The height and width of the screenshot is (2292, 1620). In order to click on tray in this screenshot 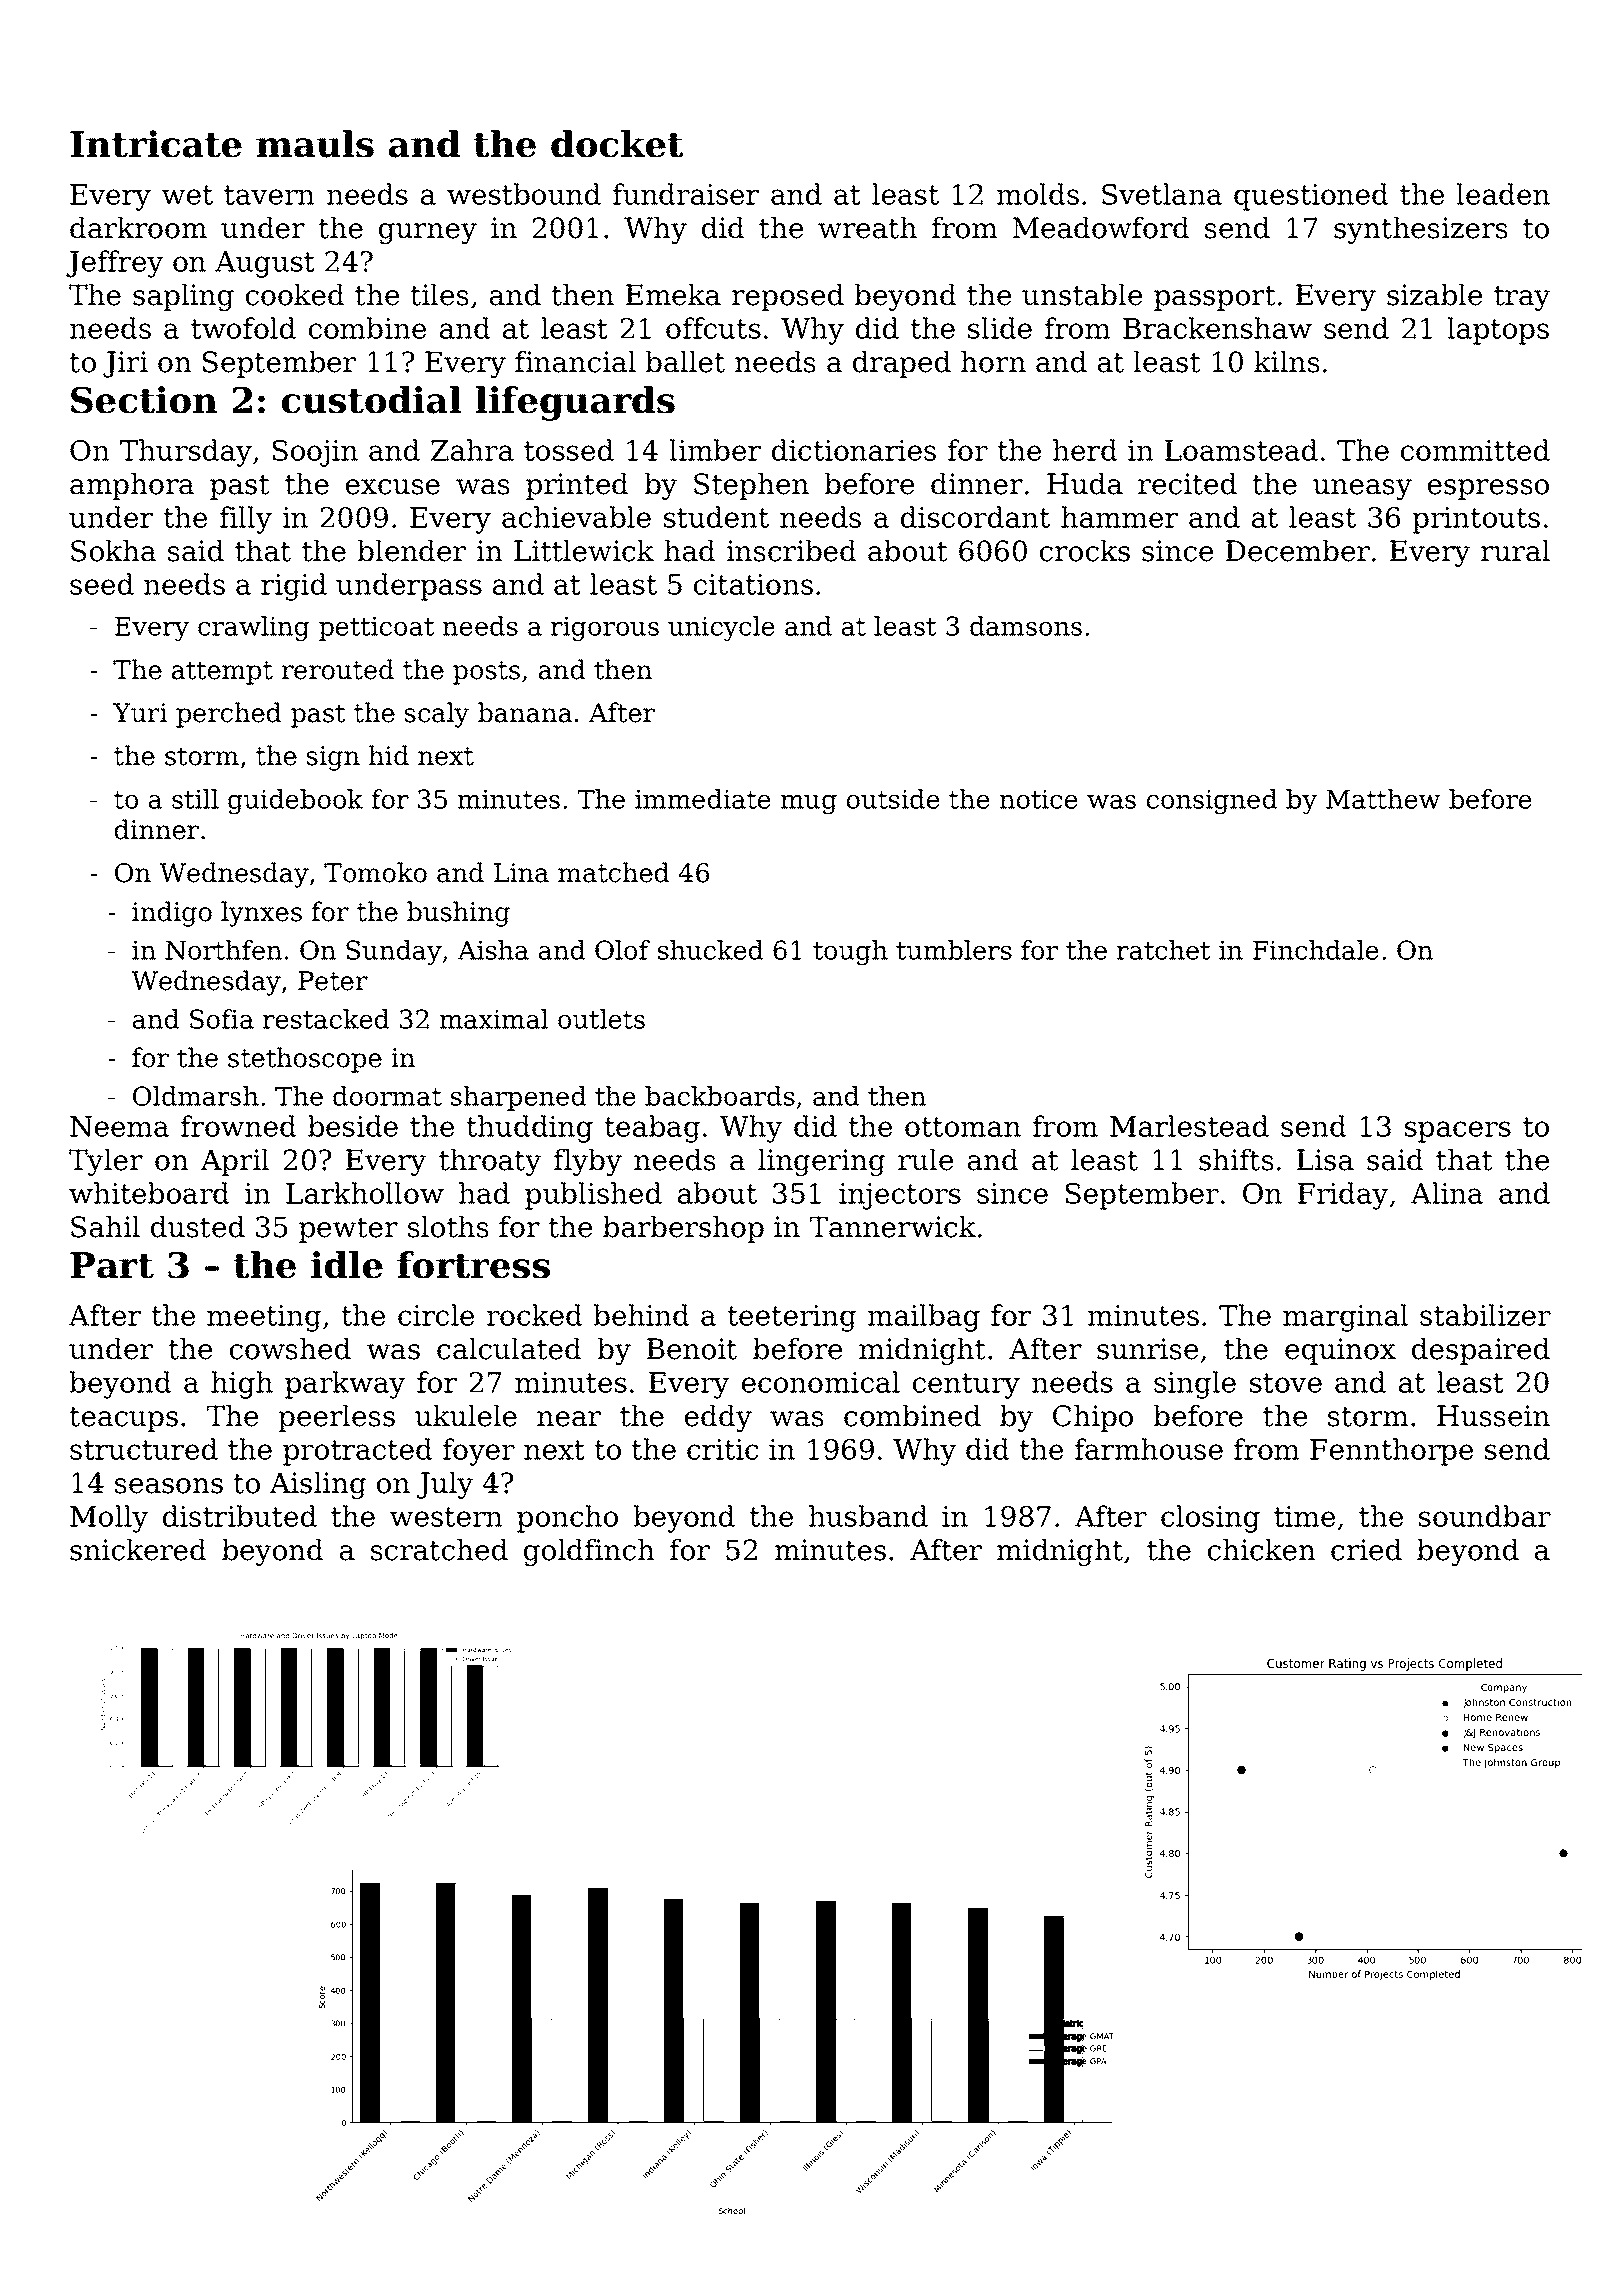, I will do `click(1522, 298)`.
